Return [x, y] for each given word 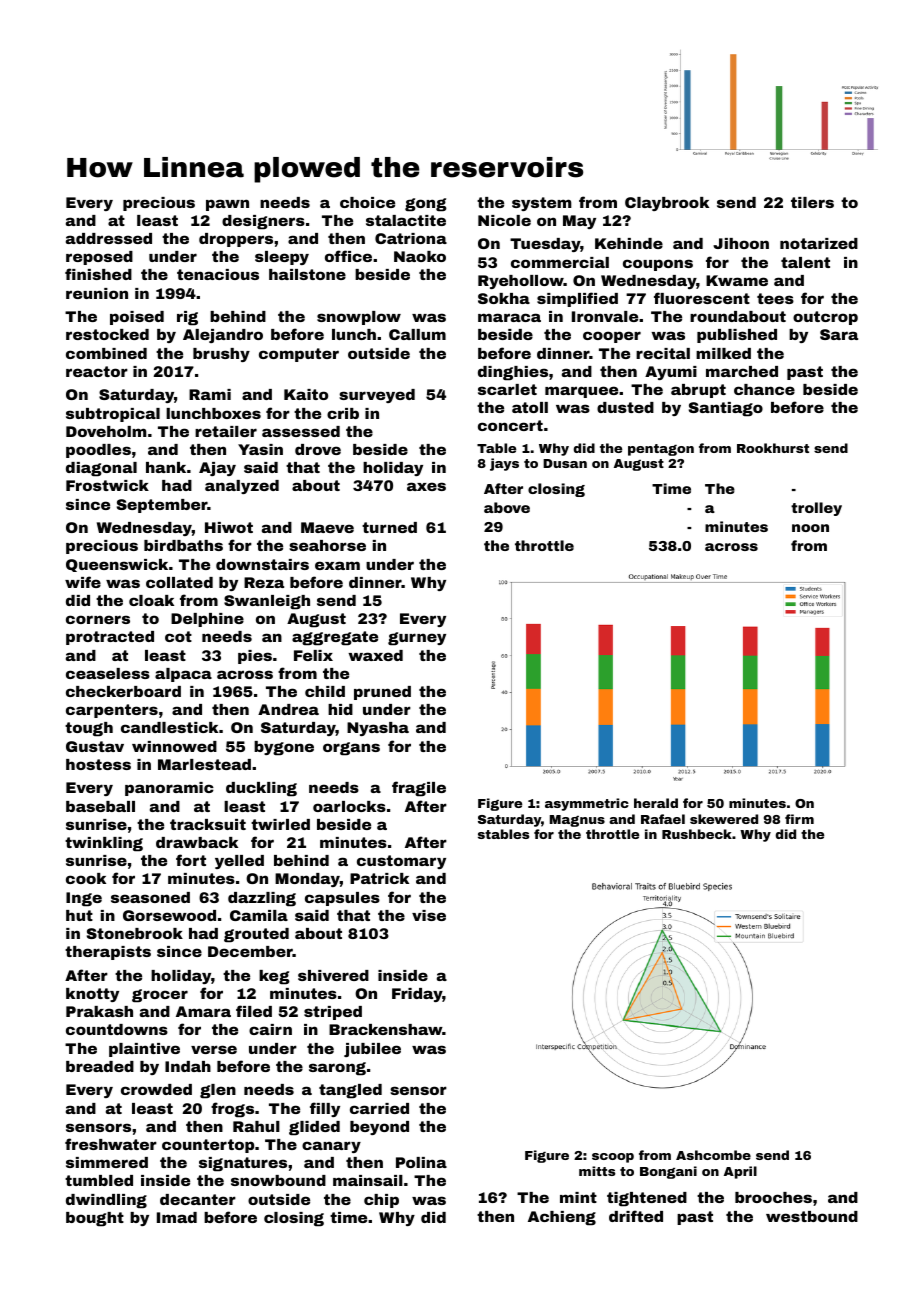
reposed [99, 258]
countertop [208, 1146]
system [542, 204]
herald [656, 803]
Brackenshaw [386, 1029]
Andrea [288, 709]
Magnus [577, 821]
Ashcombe [713, 1155]
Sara [839, 334]
